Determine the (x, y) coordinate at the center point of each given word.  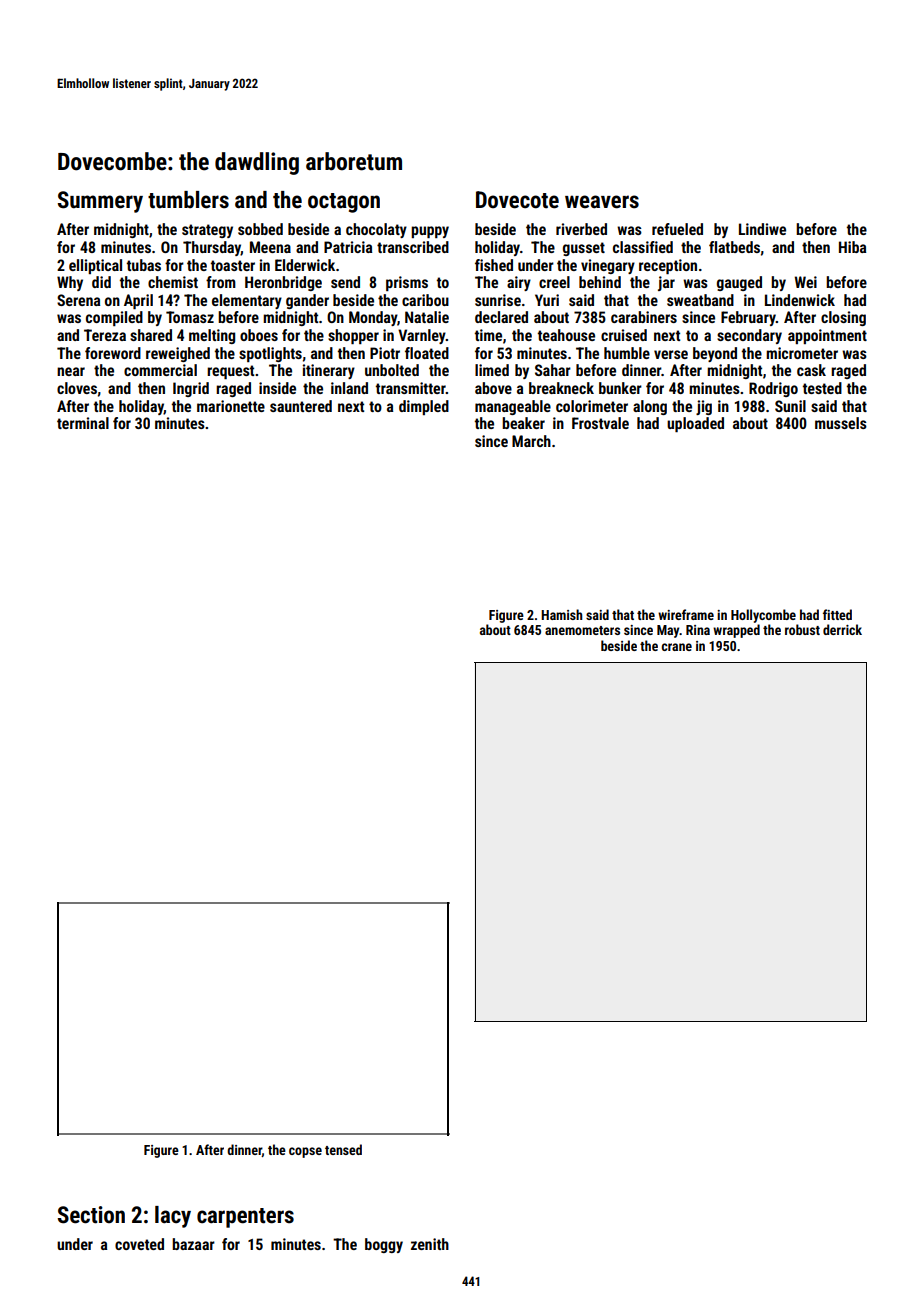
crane (676, 647)
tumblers (188, 200)
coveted (139, 1244)
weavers (602, 202)
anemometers (582, 630)
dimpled (424, 407)
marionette (231, 406)
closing (843, 318)
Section (91, 1215)
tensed (343, 1149)
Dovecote (517, 200)
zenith (430, 1244)
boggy (384, 1245)
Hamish (561, 614)
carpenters (245, 1218)
